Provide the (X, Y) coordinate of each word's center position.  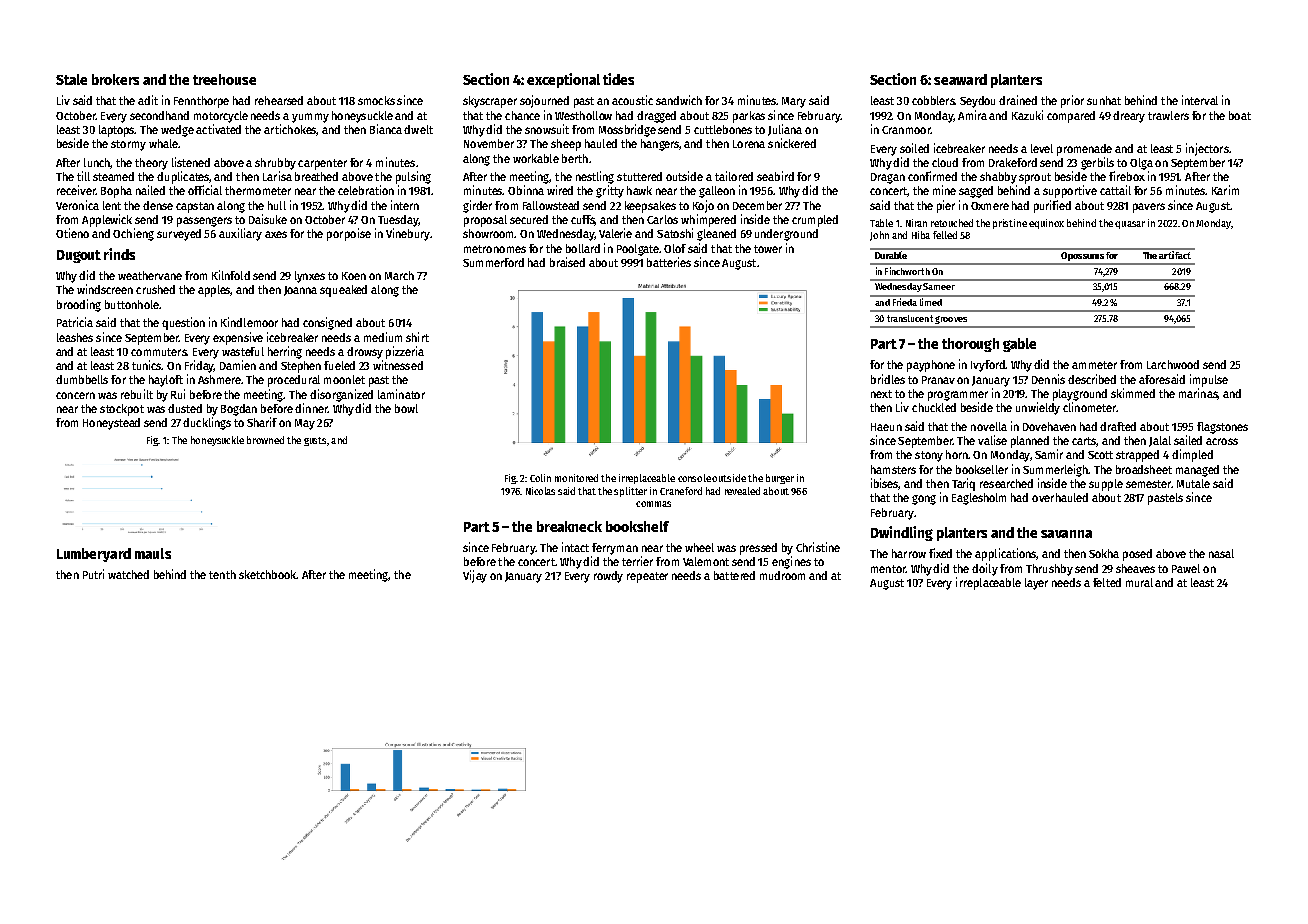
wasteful (243, 351)
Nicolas (540, 491)
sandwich (679, 100)
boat (1240, 115)
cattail (1115, 190)
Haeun (886, 427)
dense (158, 205)
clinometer (1089, 407)
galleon (717, 192)
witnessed (398, 365)
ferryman (615, 549)
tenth (222, 574)
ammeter (1094, 365)
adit (148, 100)
